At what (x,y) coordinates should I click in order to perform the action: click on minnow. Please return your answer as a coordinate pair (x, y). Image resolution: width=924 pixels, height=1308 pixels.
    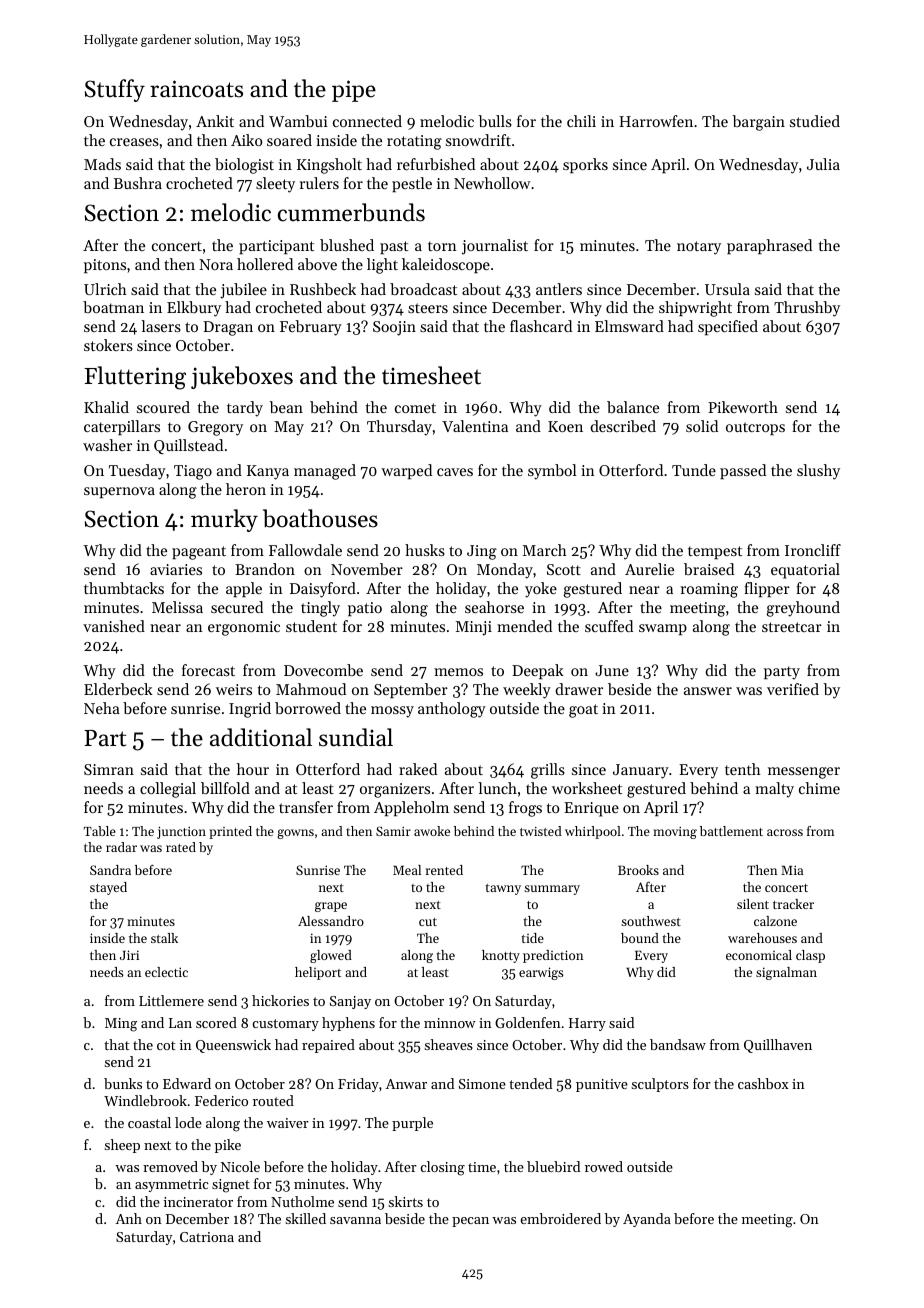
    Looking at the image, I should click on (450, 1023).
